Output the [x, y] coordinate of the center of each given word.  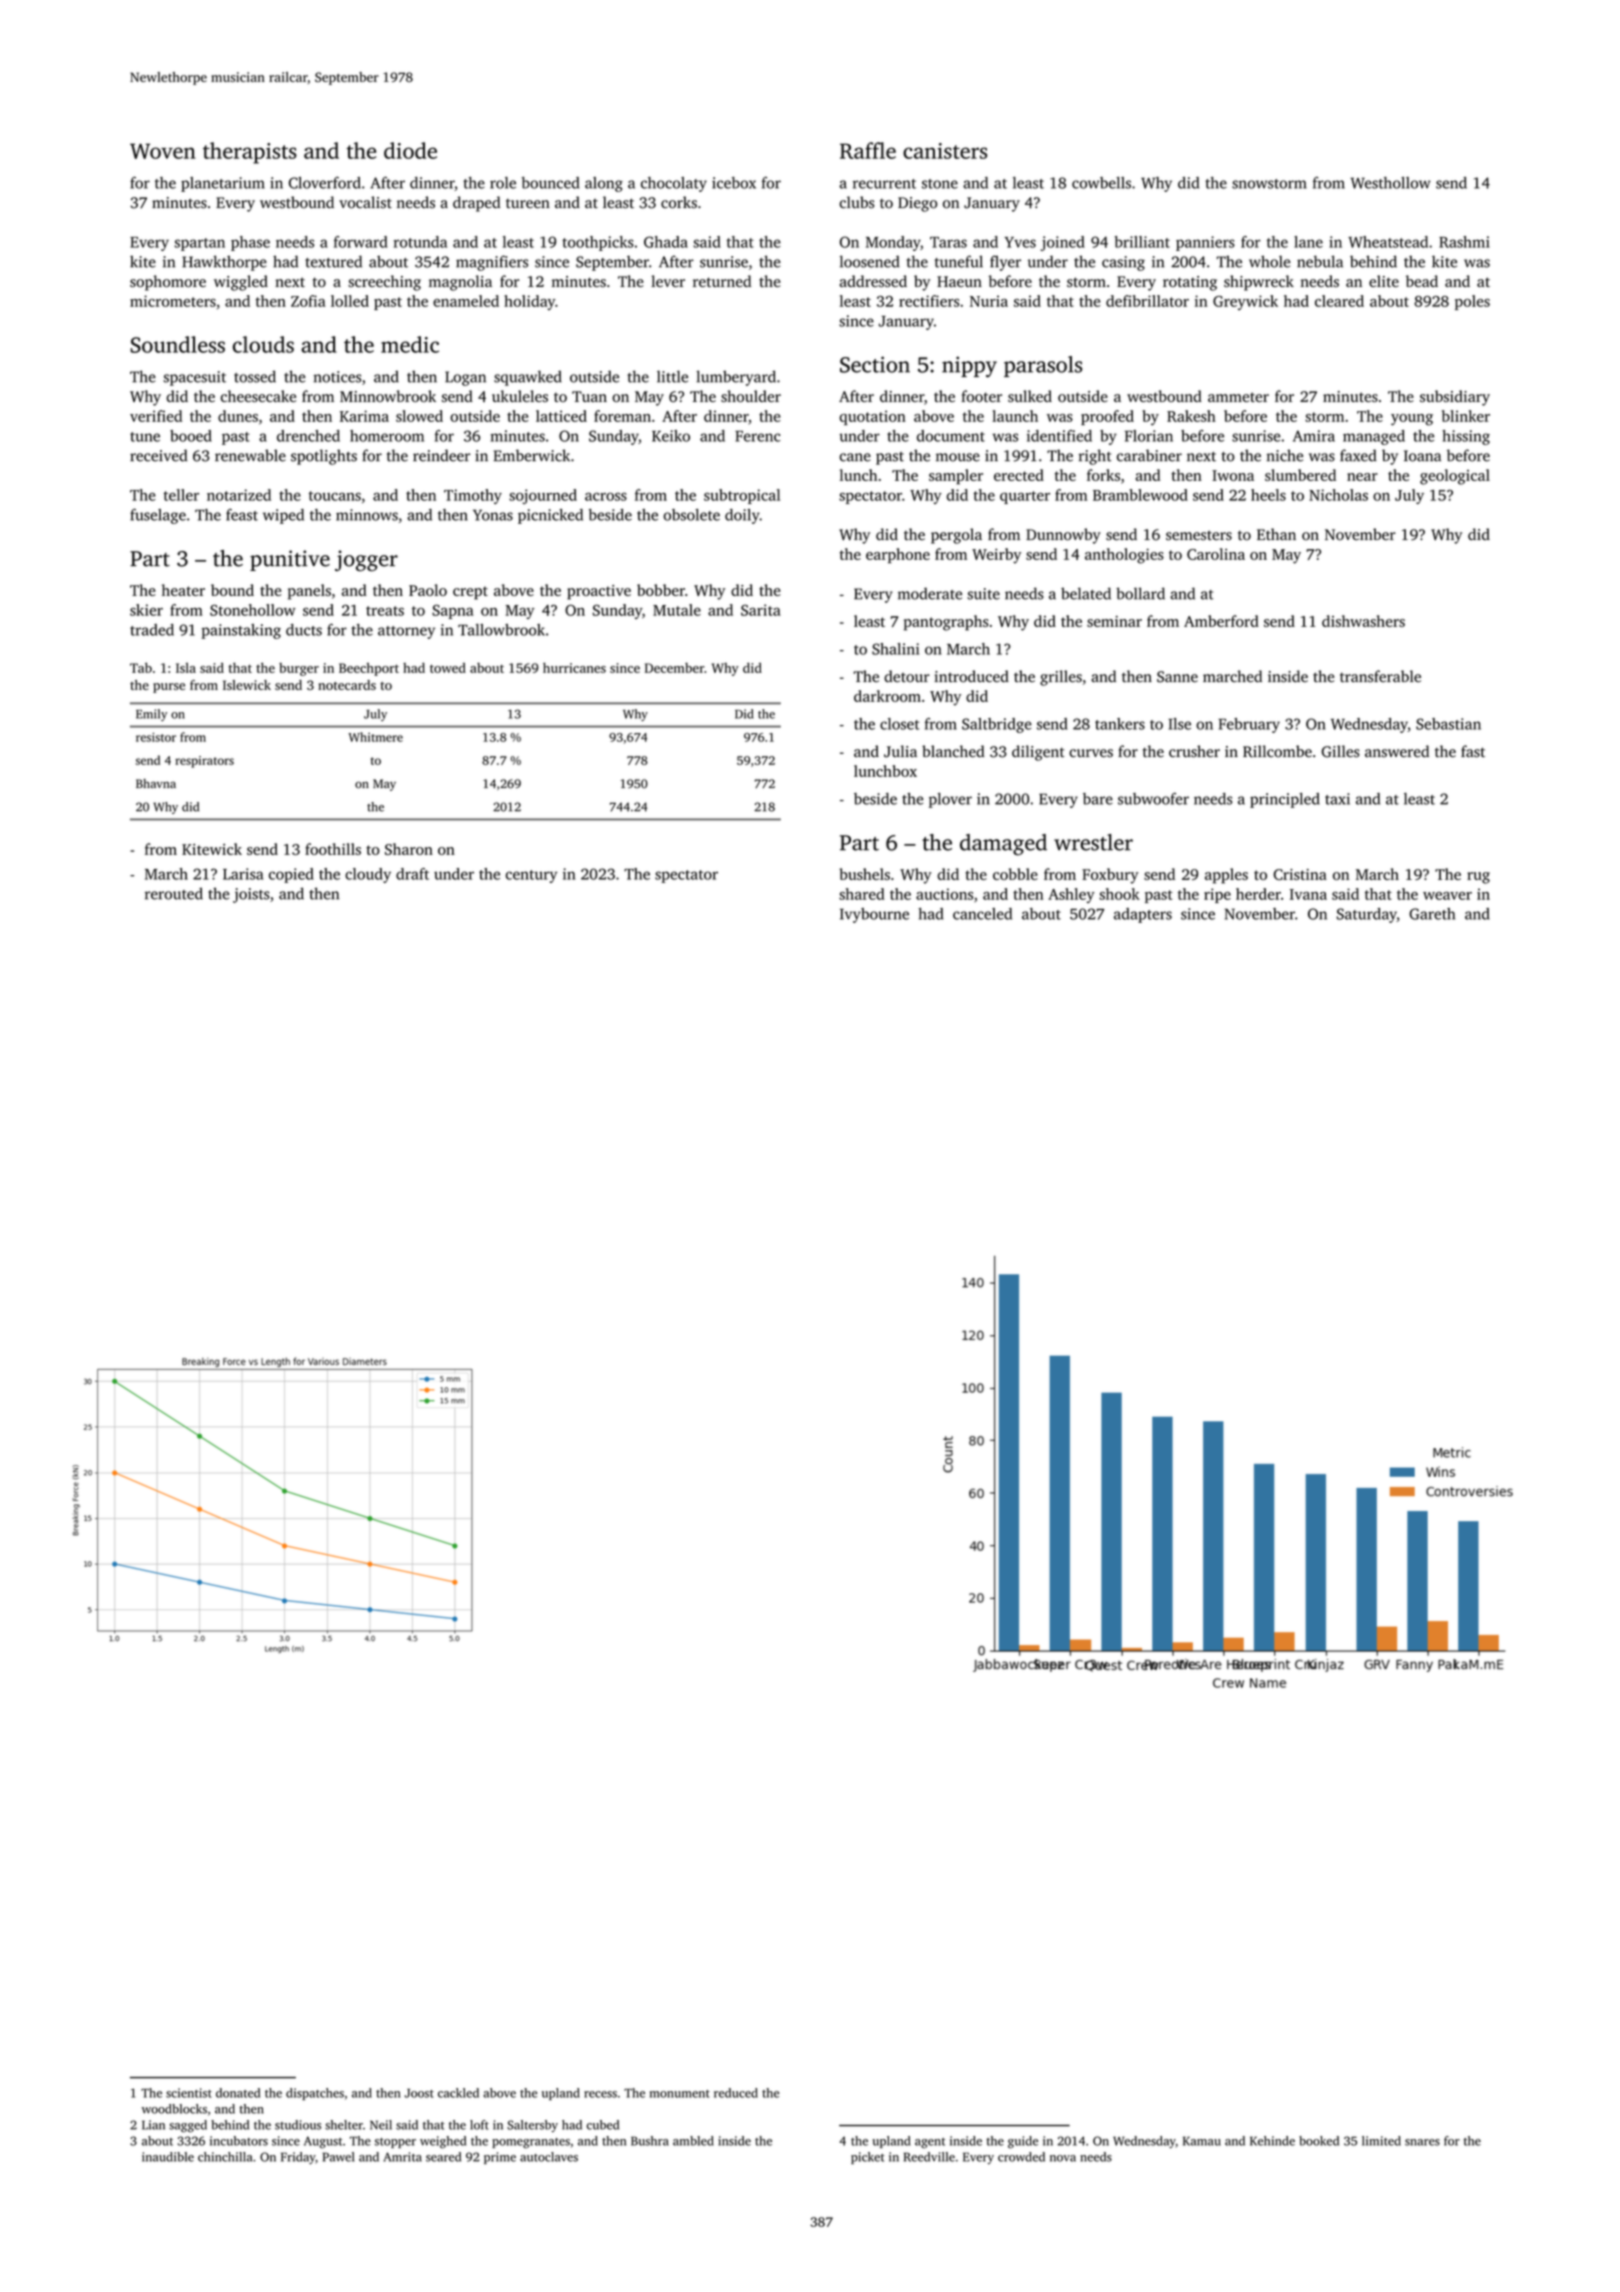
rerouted [174, 893]
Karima [364, 416]
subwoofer [1153, 799]
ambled [693, 2141]
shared [862, 894]
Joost [419, 2093]
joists [251, 895]
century [531, 876]
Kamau [1202, 2141]
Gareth [1432, 914]
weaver [1447, 896]
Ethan [1276, 534]
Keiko [671, 436]
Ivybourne [874, 915]
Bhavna [156, 783]
